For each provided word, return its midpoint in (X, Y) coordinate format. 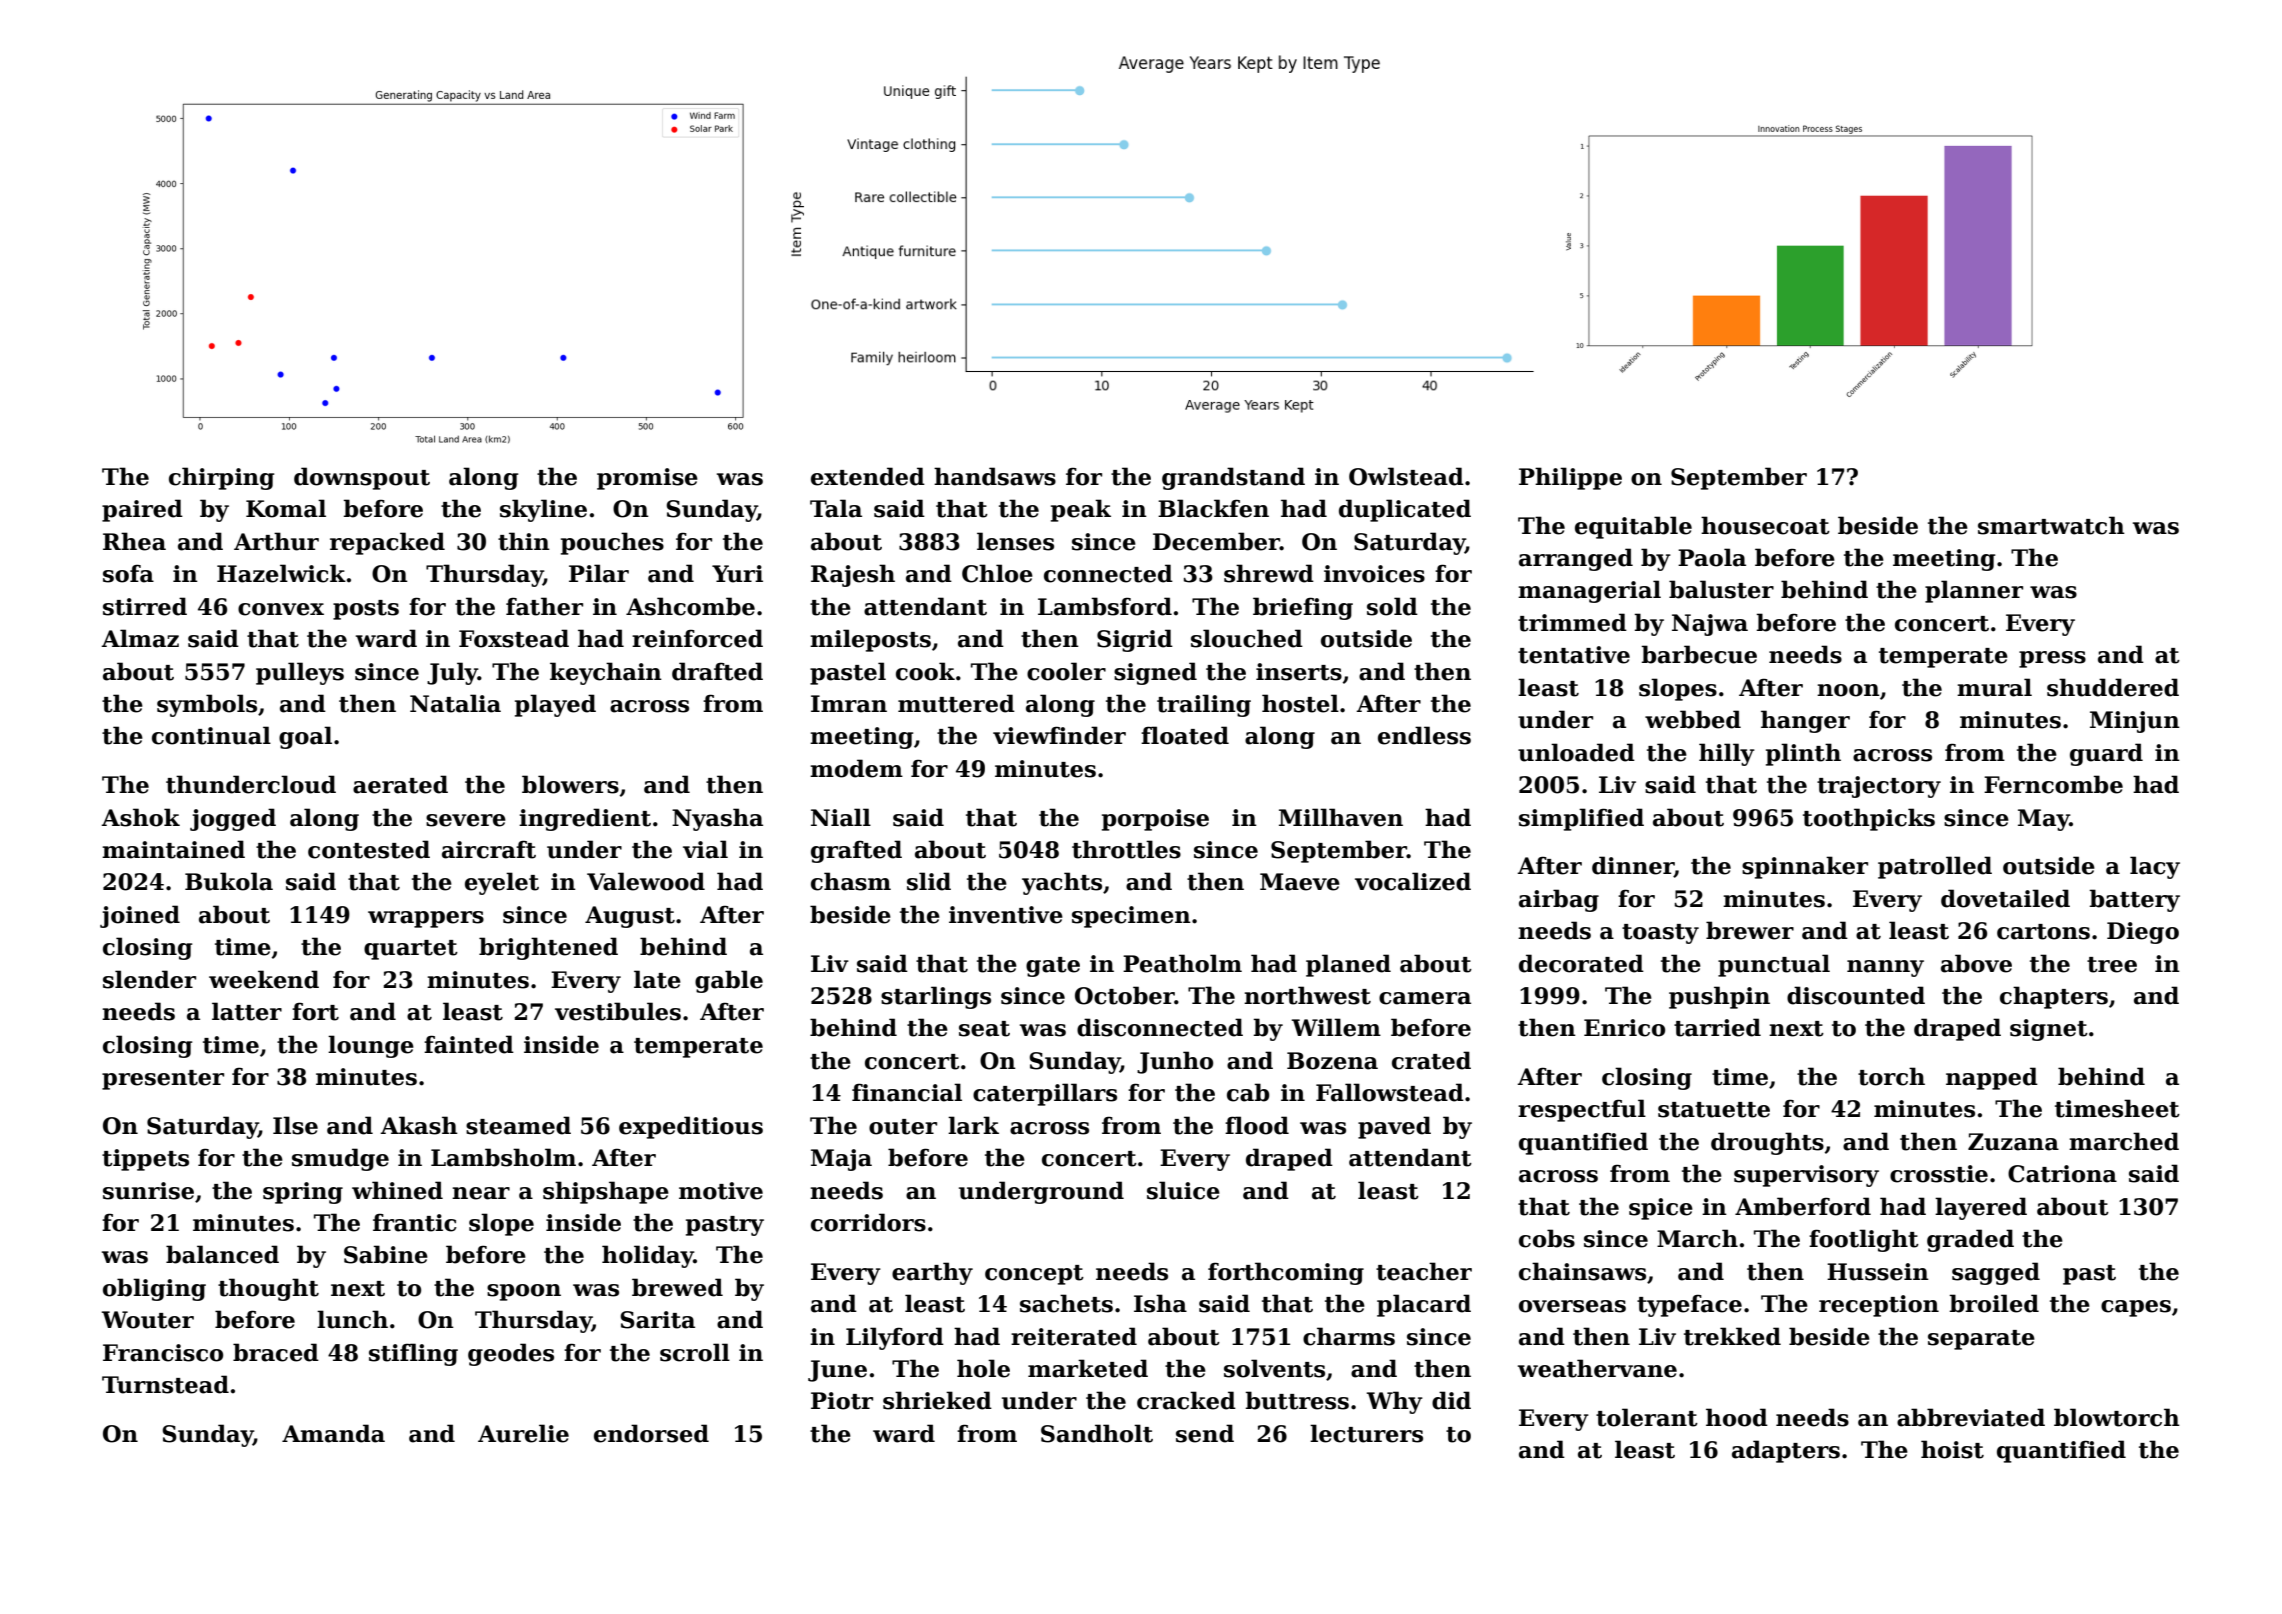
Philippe (1570, 478)
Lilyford (895, 1338)
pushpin (1719, 997)
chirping (221, 478)
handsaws (995, 476)
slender (149, 979)
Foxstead (514, 638)
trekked (1732, 1336)
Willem (1336, 1027)
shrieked (937, 1400)
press (2052, 659)
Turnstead (165, 1384)
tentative (1574, 655)
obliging (154, 1289)
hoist (1952, 1449)
